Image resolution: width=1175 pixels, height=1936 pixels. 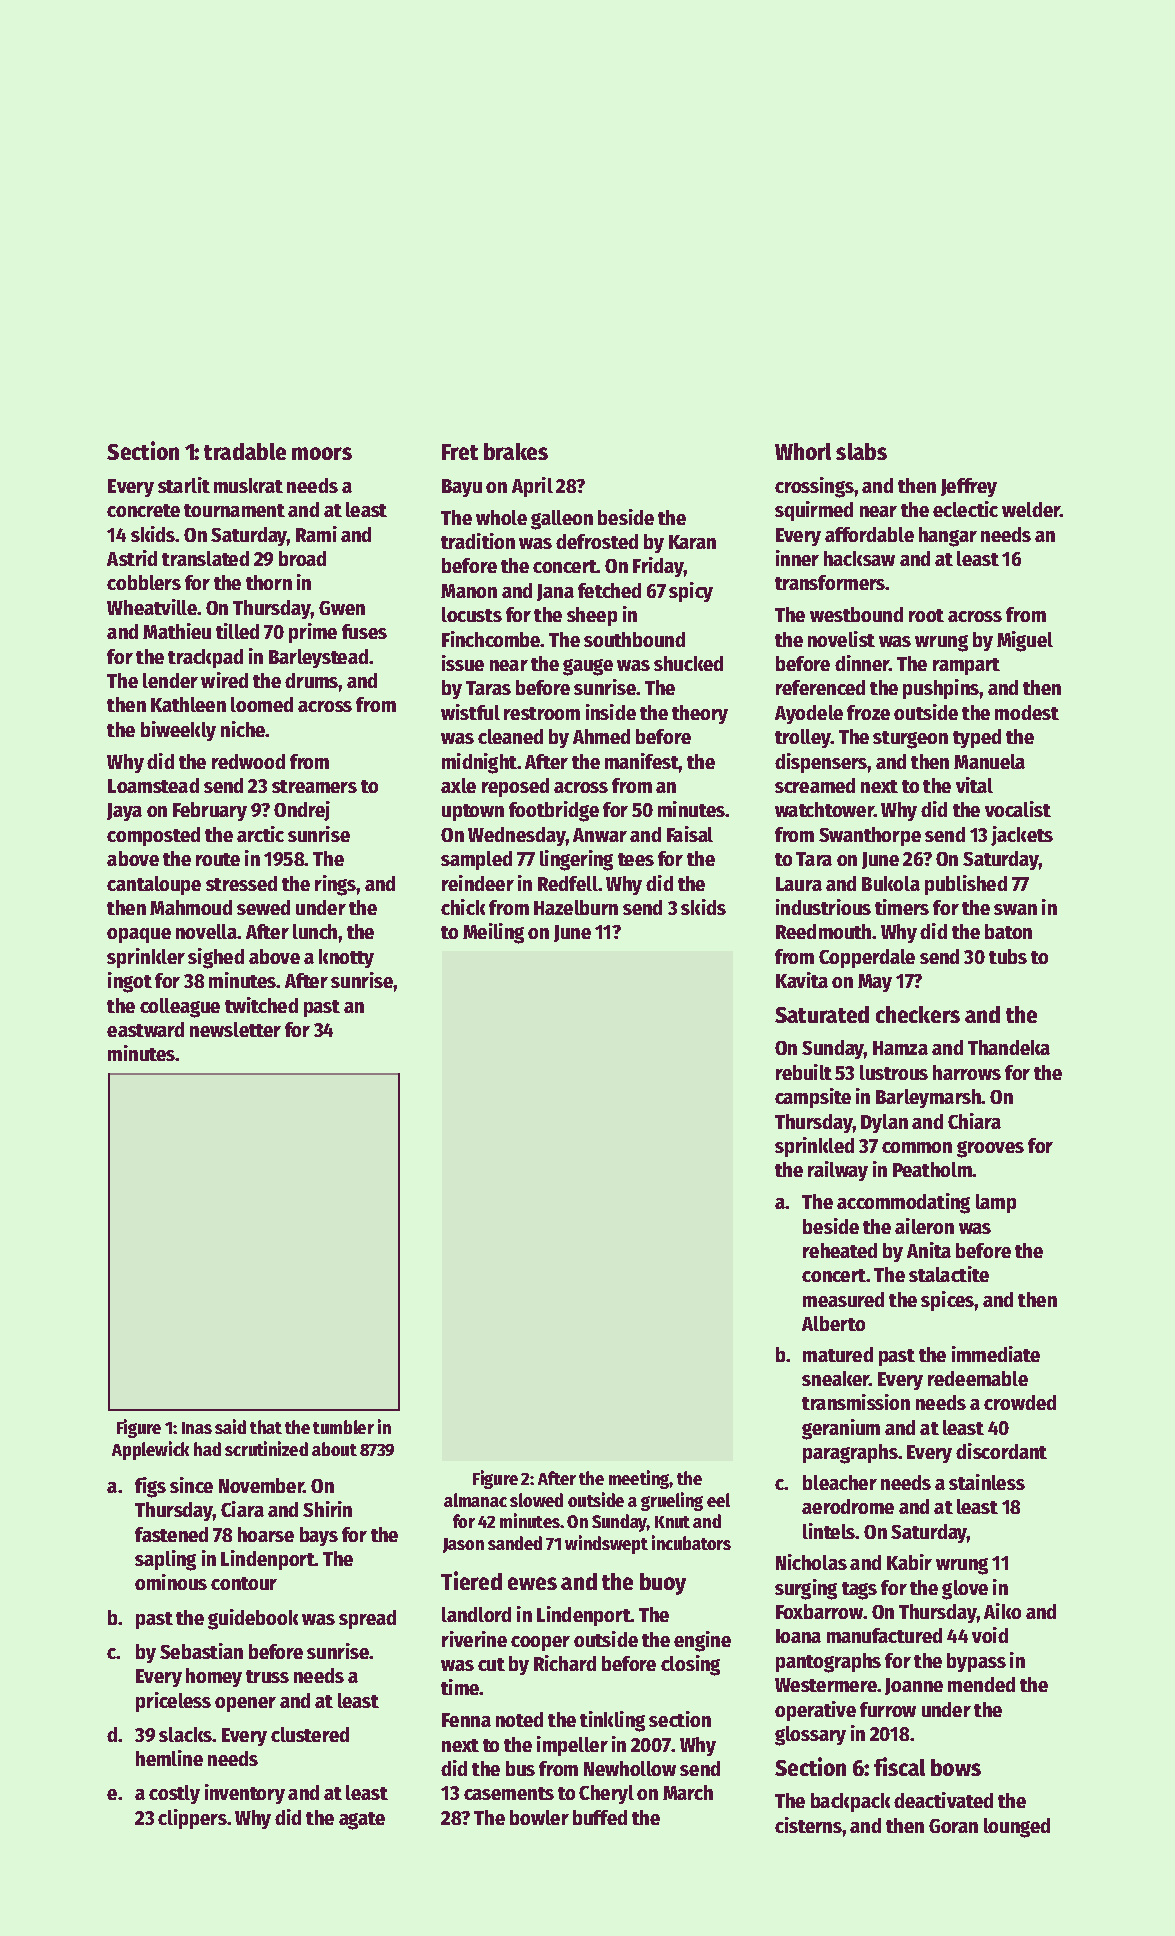 What do you see at coordinates (833, 1323) in the image?
I see `Alberto` at bounding box center [833, 1323].
